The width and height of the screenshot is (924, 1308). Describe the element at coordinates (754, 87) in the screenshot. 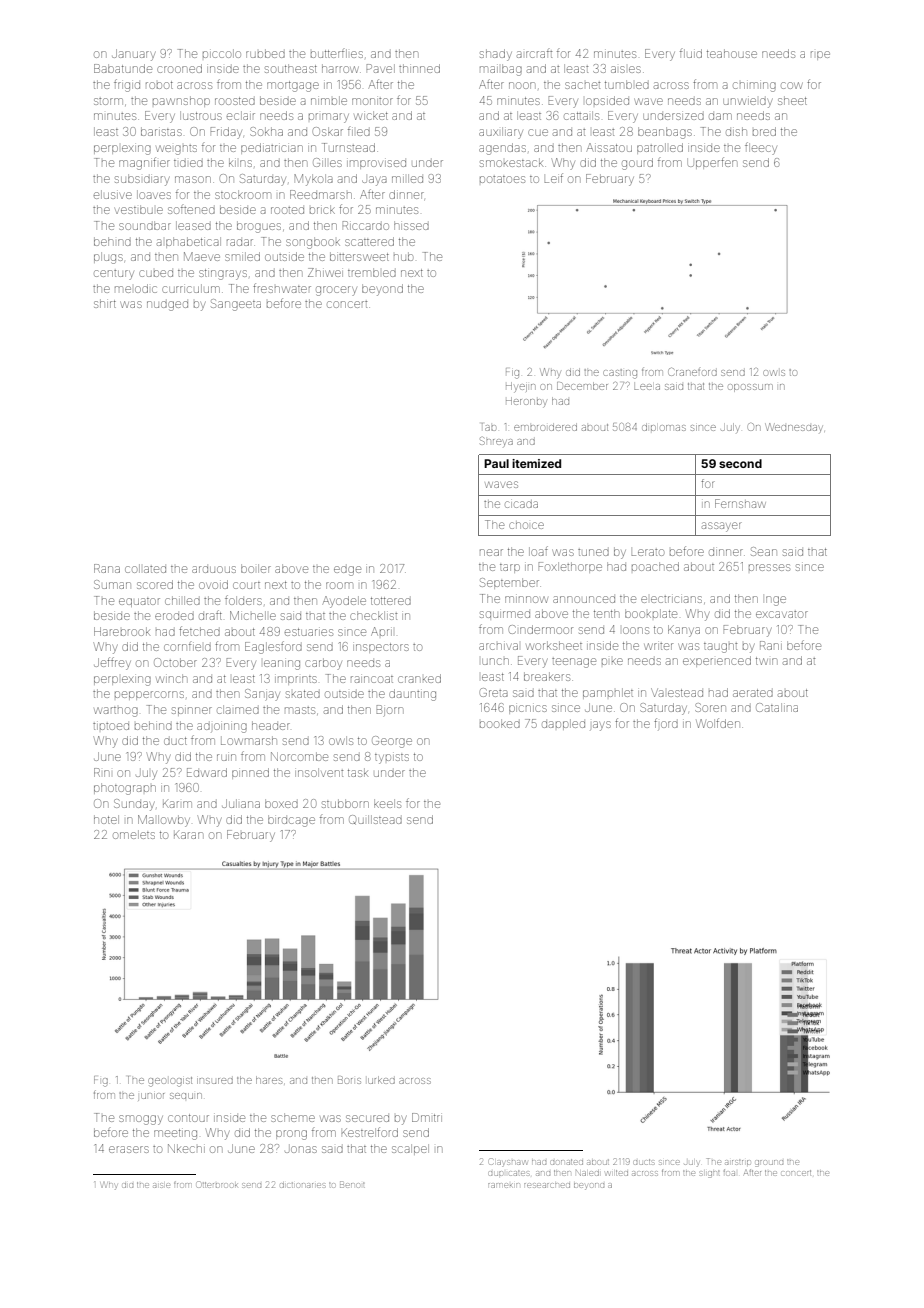

I see `chiming` at that location.
